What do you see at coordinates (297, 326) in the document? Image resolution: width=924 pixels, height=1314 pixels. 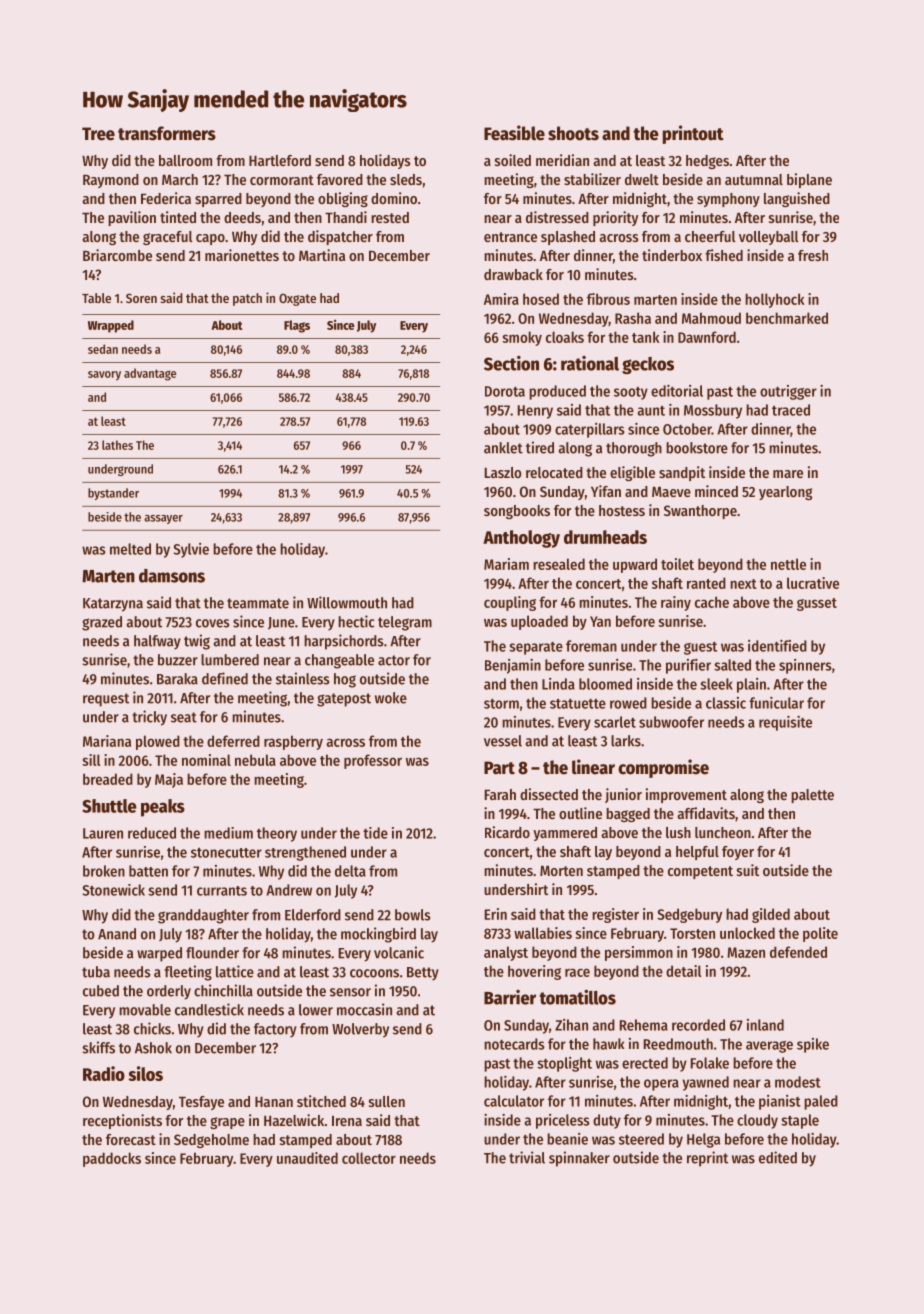 I see `Flags` at bounding box center [297, 326].
